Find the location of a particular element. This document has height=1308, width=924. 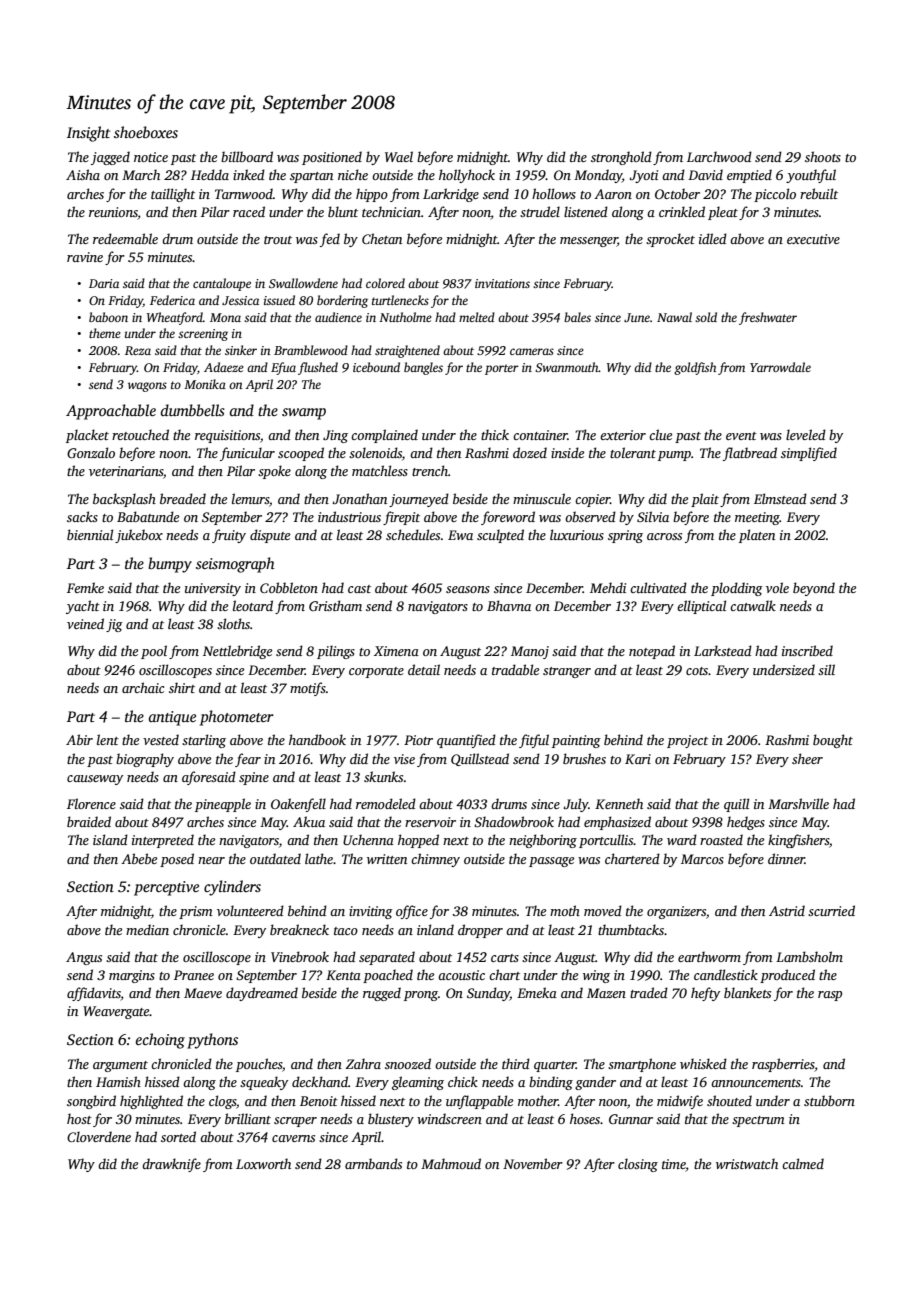

chimney is located at coordinates (435, 860).
